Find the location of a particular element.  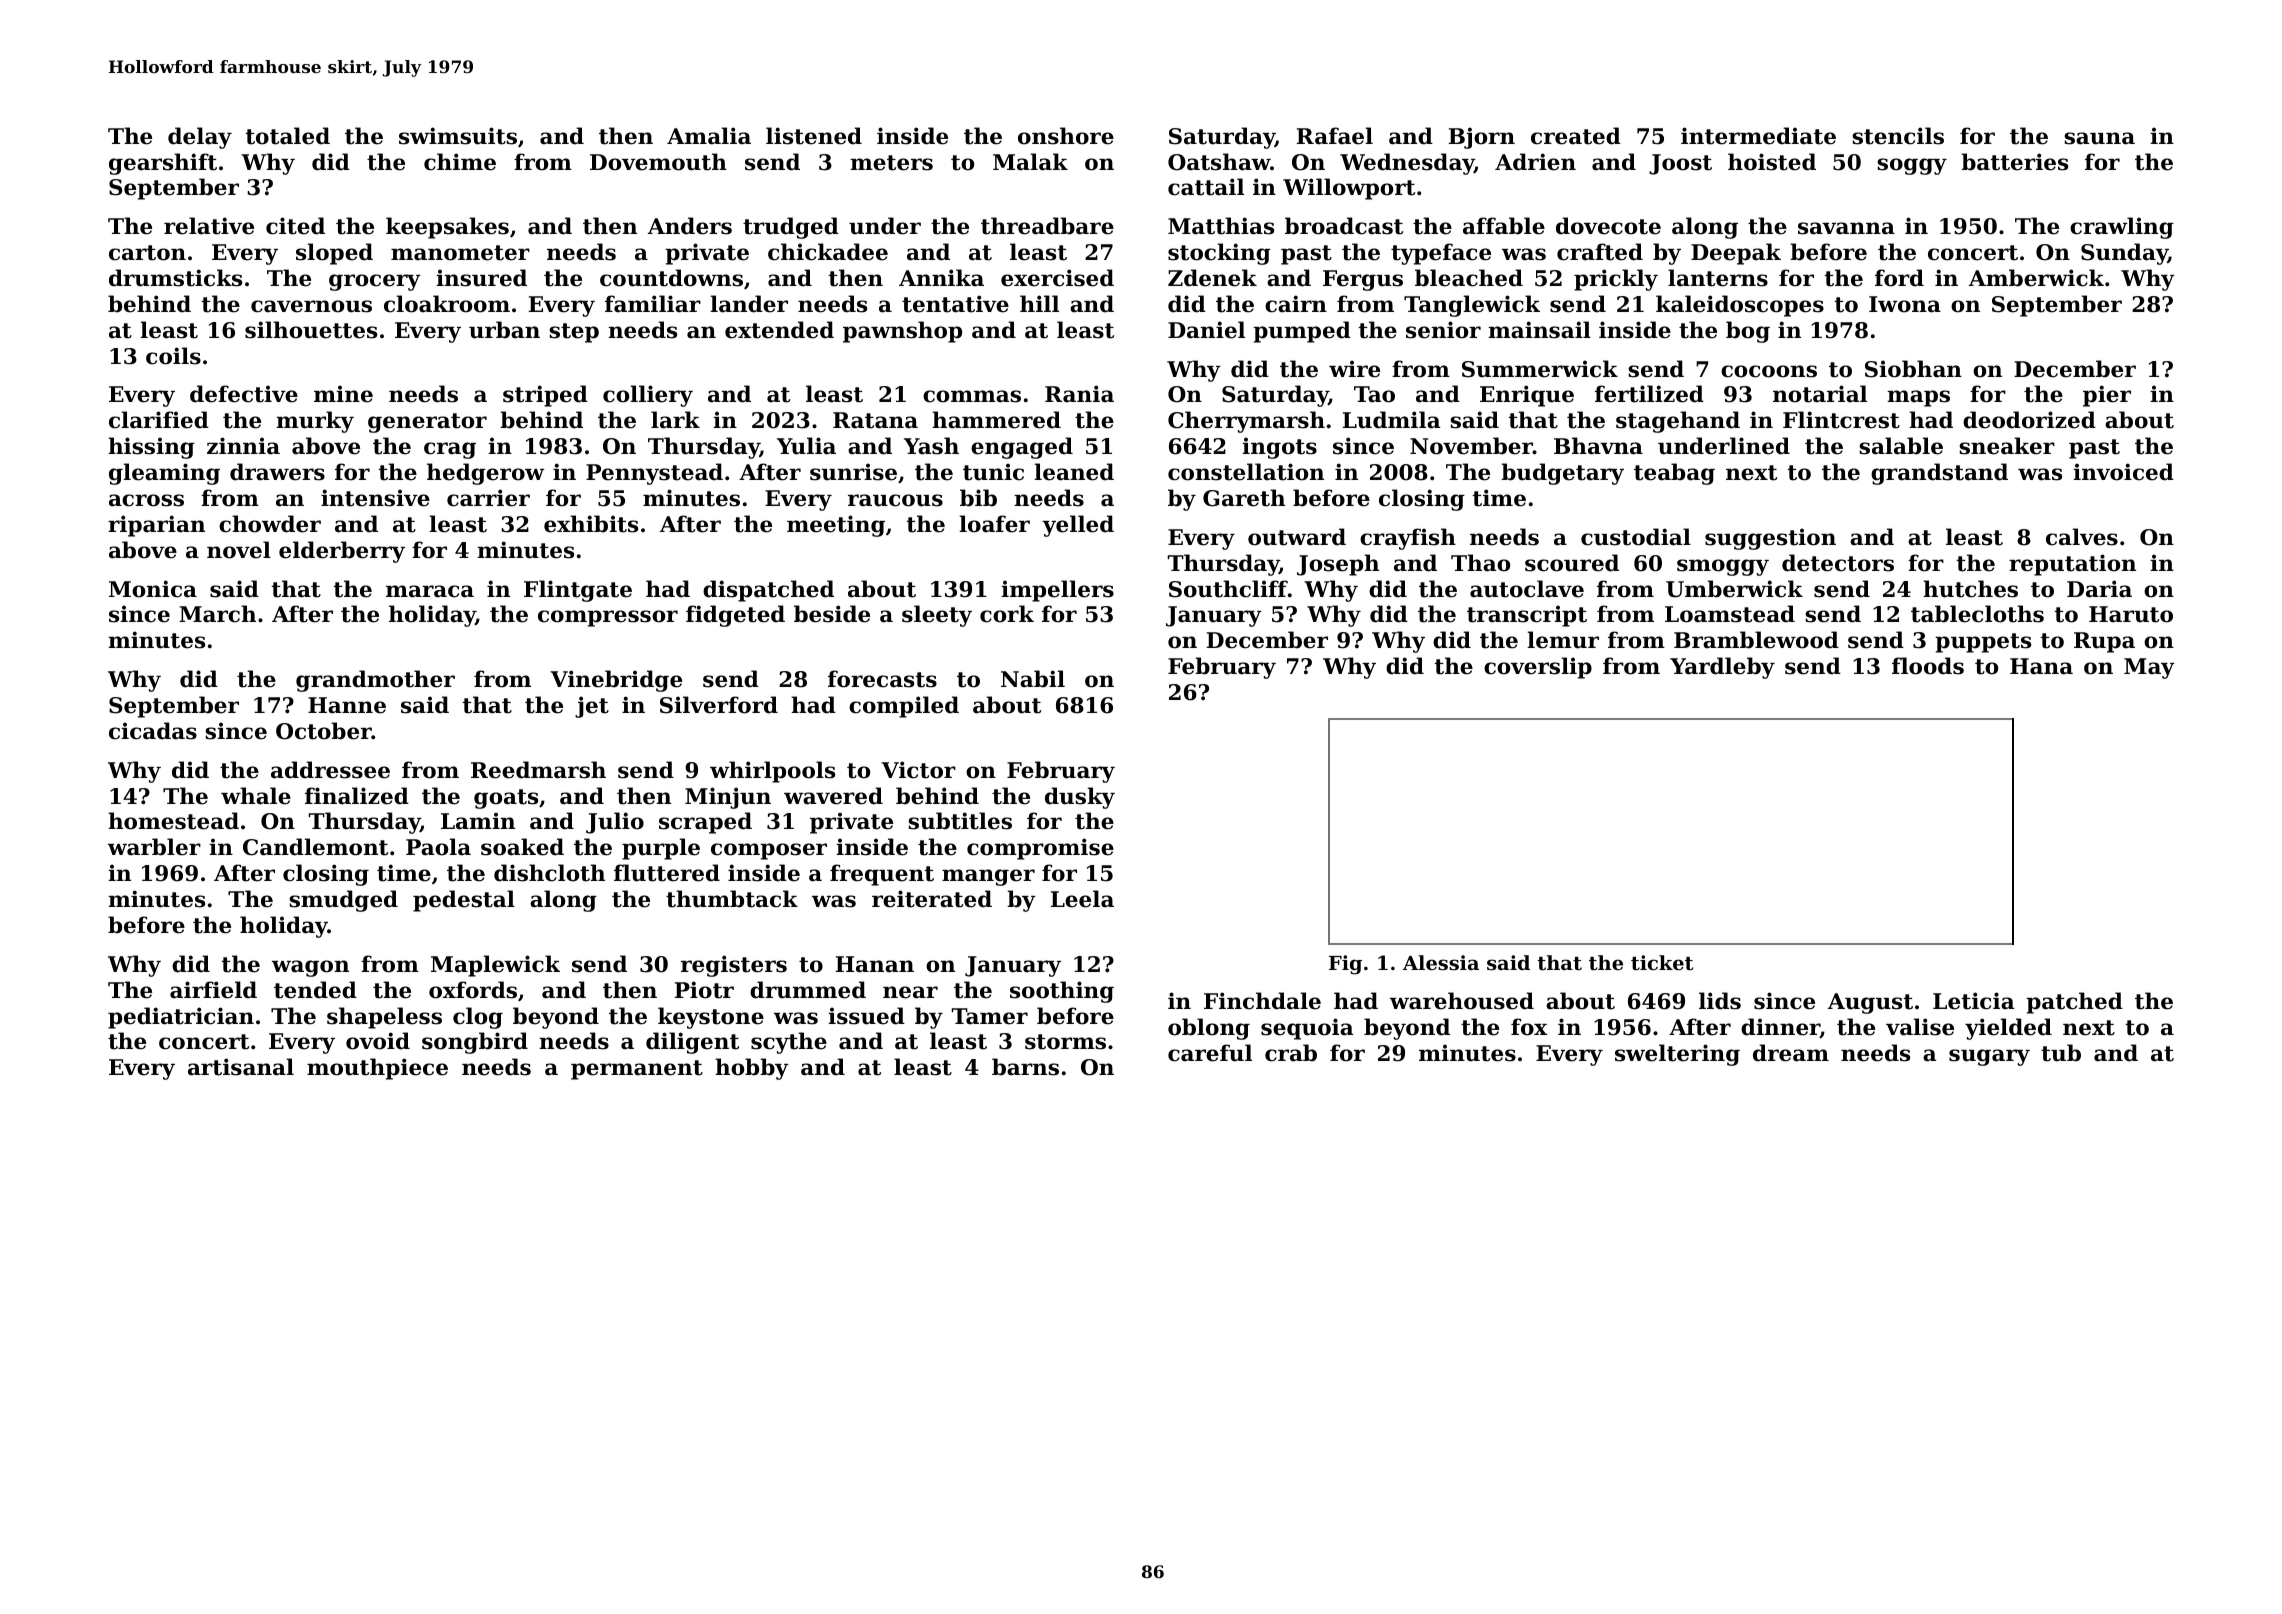

ticket is located at coordinates (1662, 963).
